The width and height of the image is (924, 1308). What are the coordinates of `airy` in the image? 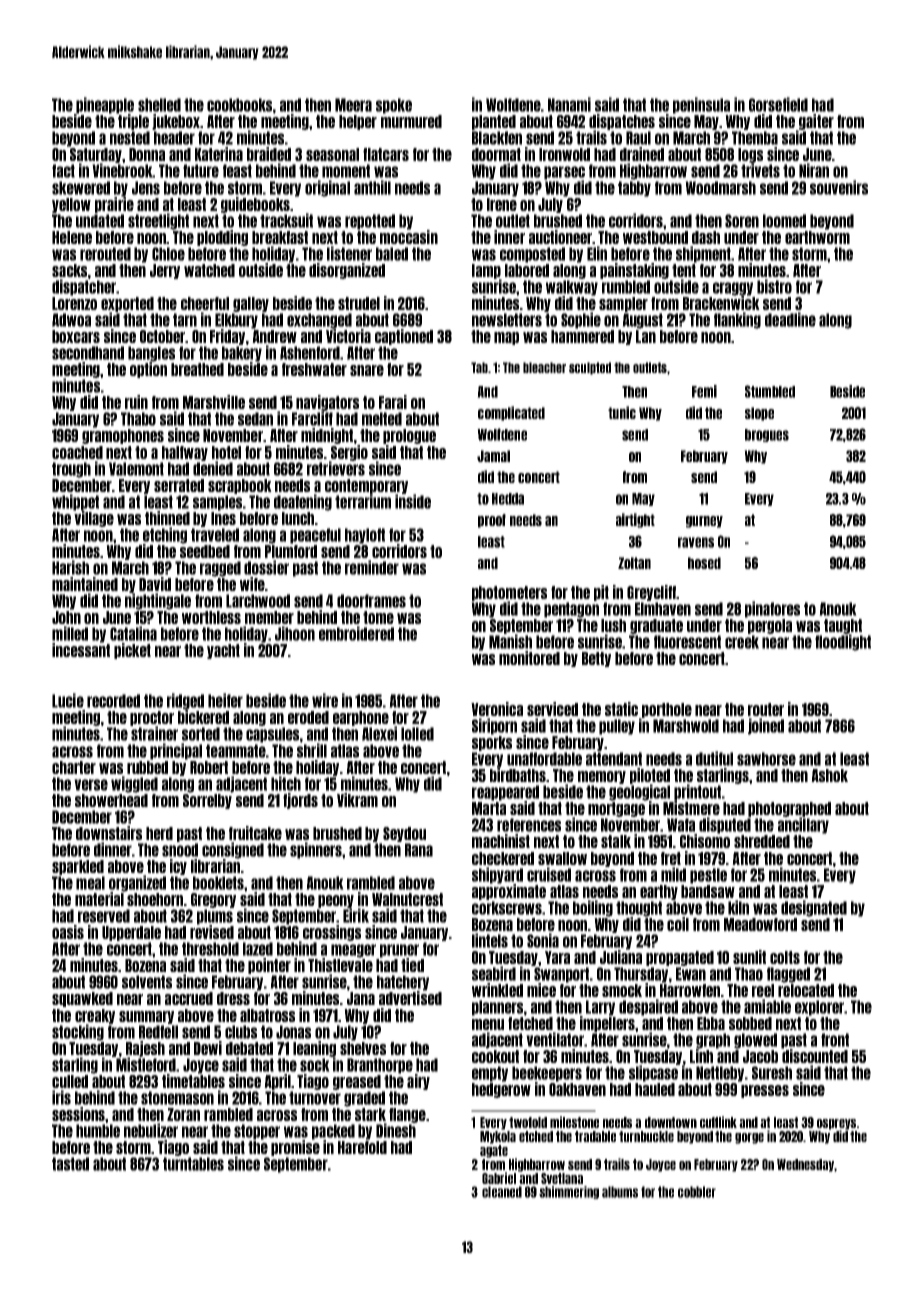 It's located at (418, 1082).
